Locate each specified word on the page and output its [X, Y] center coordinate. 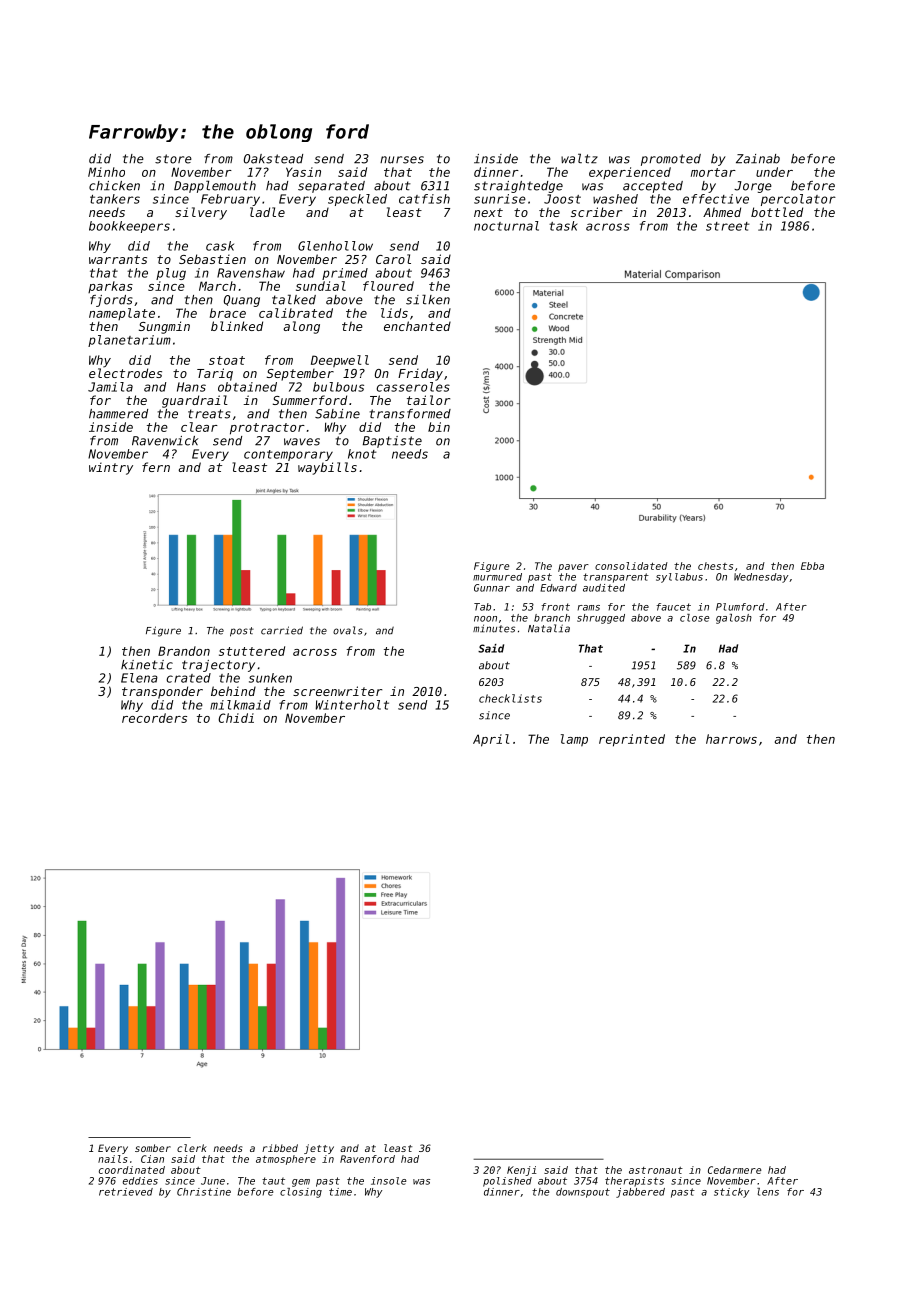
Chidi [236, 718]
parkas [110, 287]
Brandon [184, 651]
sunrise [500, 199]
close [694, 618]
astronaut [656, 1170]
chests [715, 566]
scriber [596, 212]
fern [156, 467]
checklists [510, 698]
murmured [497, 577]
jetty [319, 1149]
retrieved [126, 1192]
